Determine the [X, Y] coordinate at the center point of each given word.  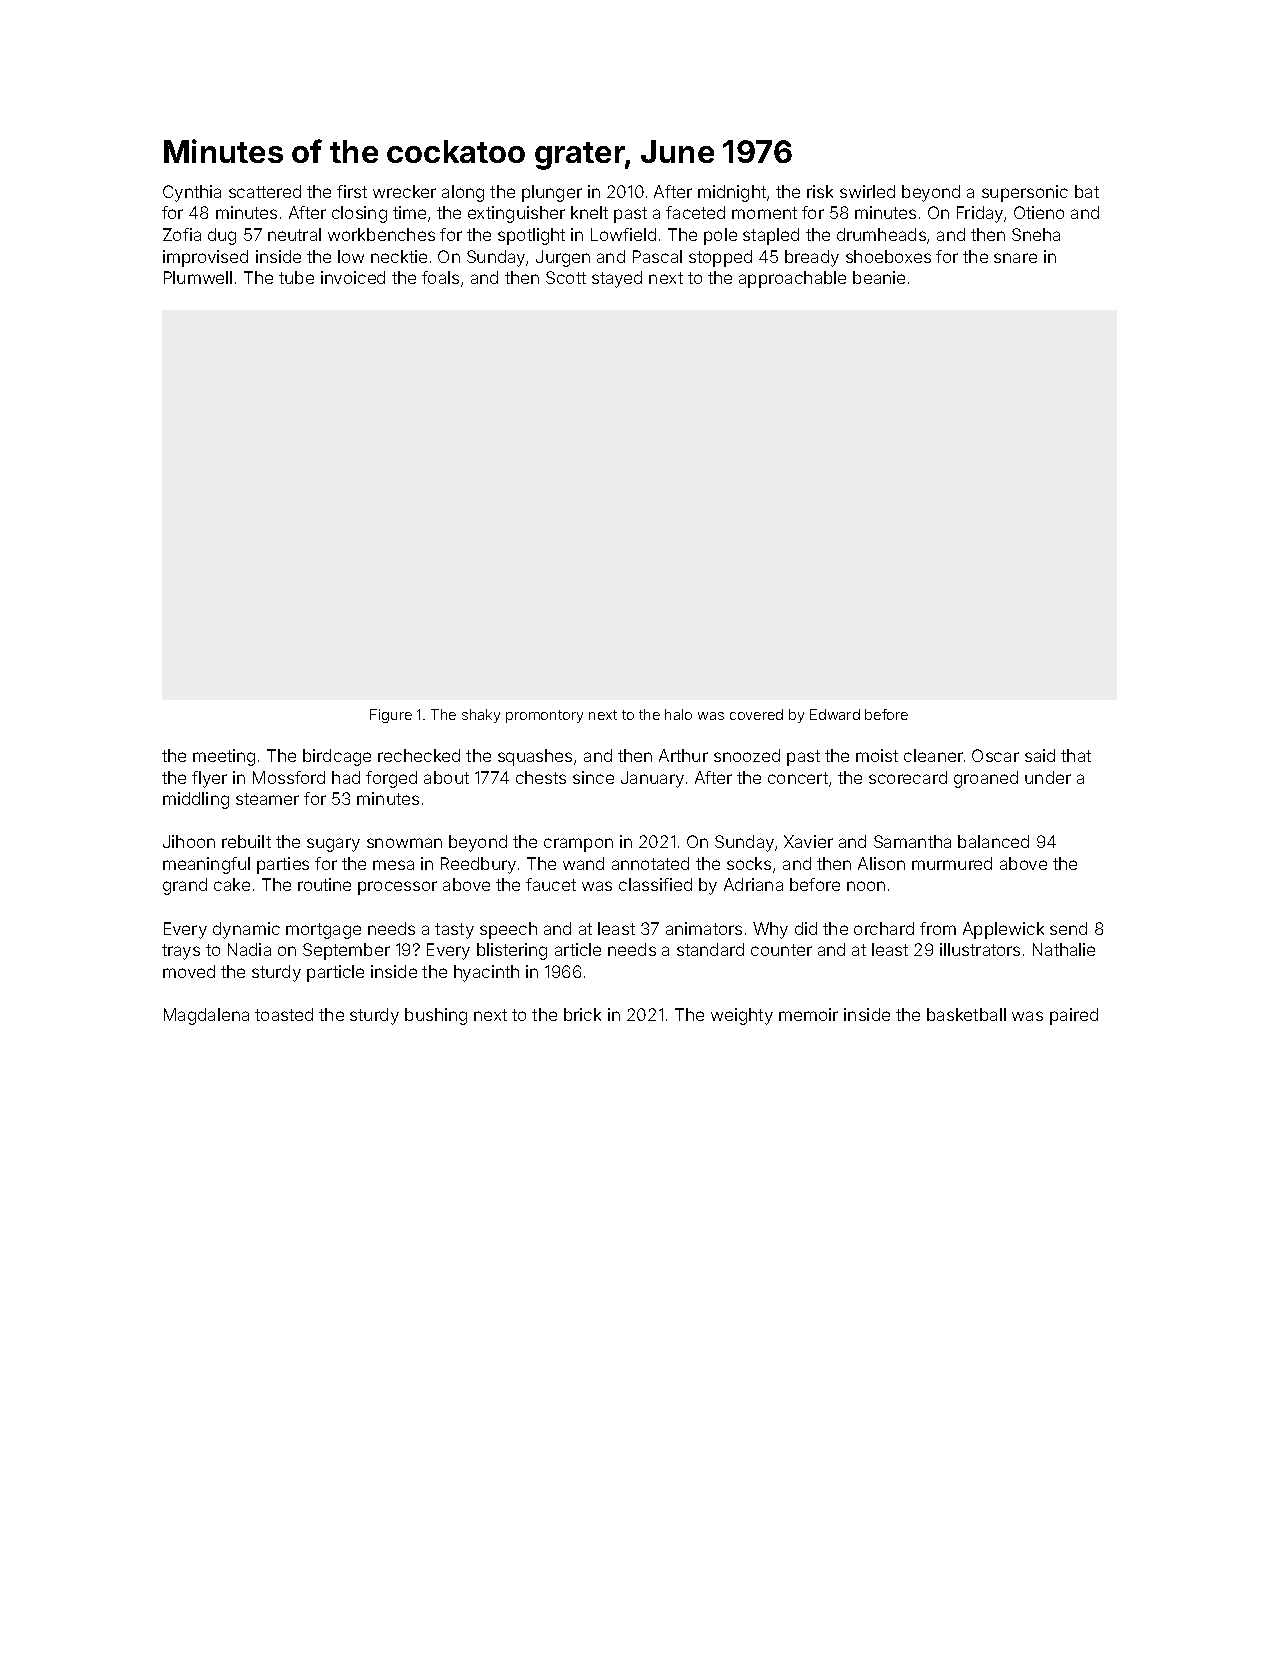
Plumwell [198, 277]
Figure [391, 716]
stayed [617, 279]
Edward [835, 714]
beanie [879, 277]
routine [324, 884]
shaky [481, 716]
